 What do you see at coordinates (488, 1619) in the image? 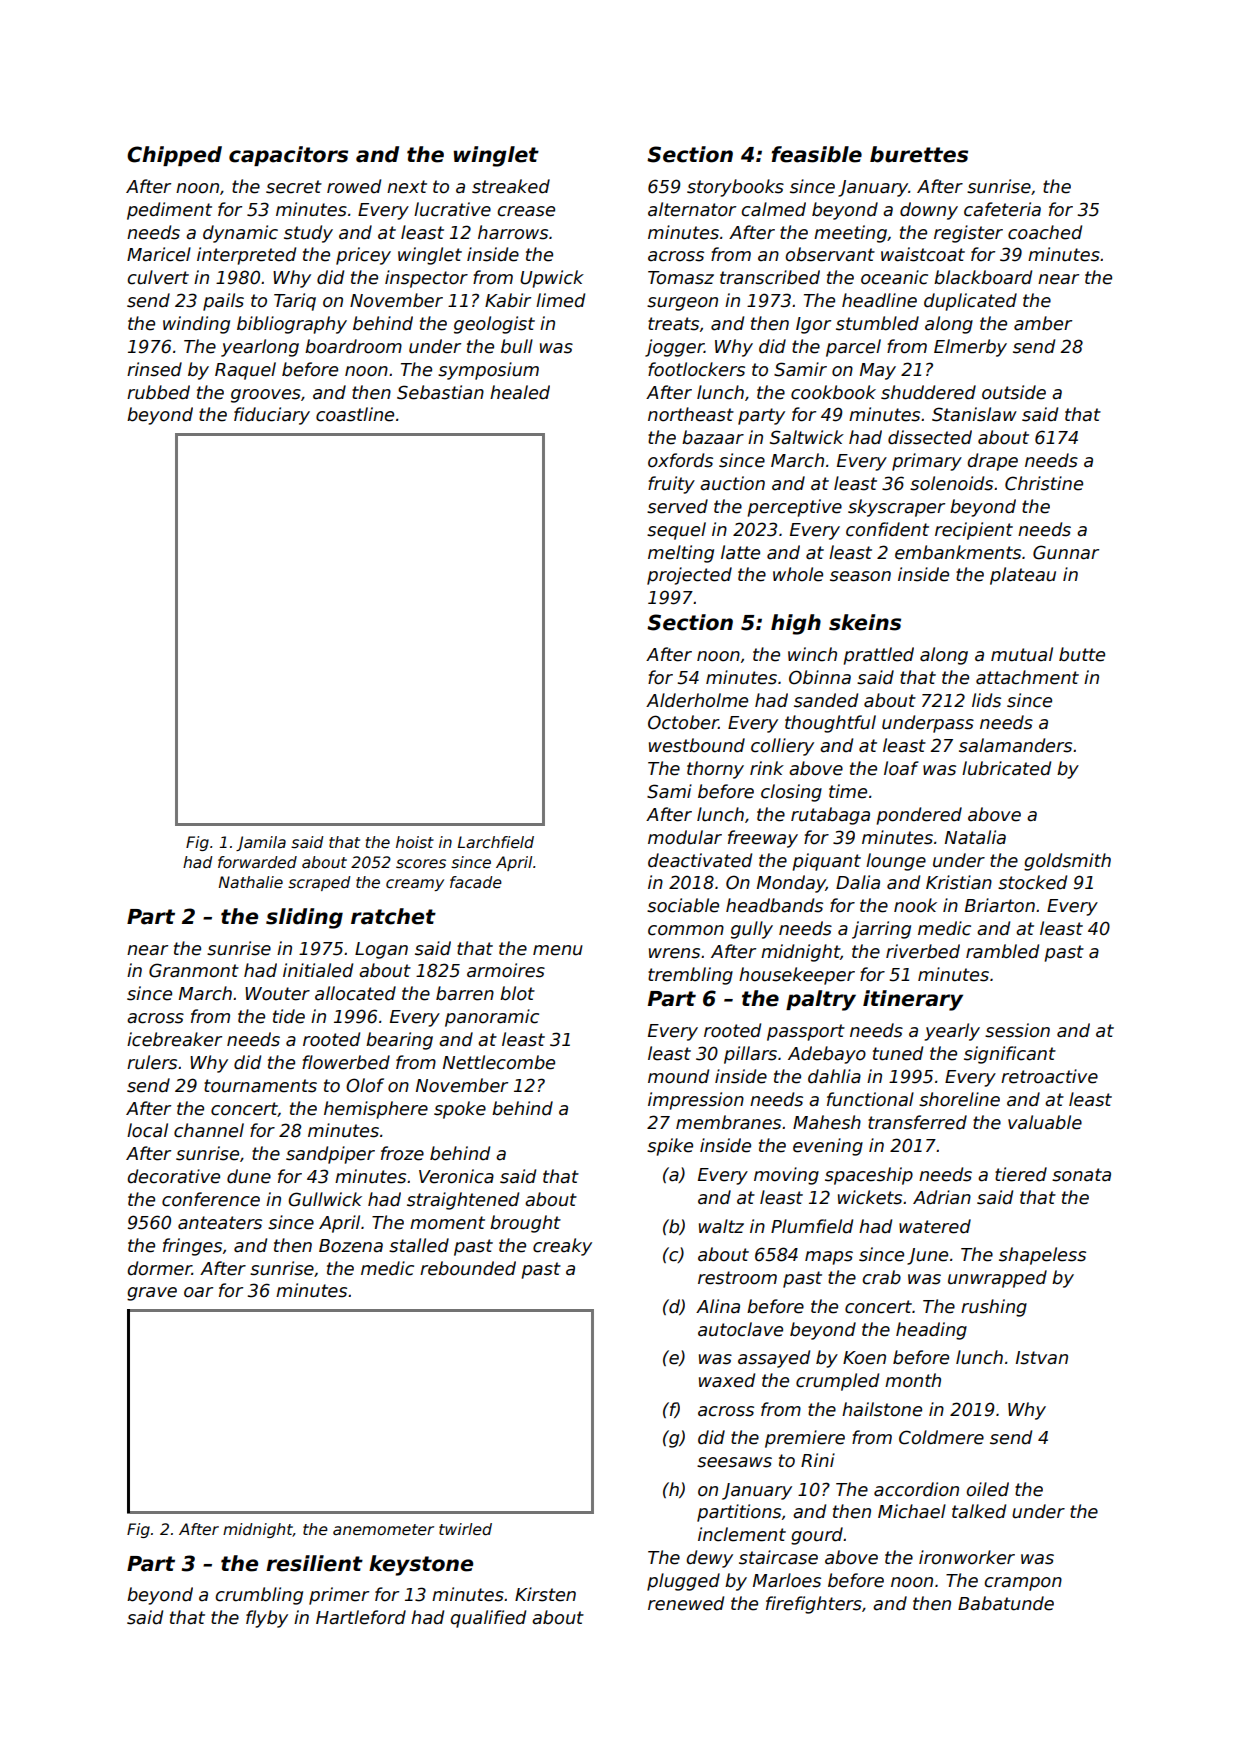
I see `qualified` at bounding box center [488, 1619].
